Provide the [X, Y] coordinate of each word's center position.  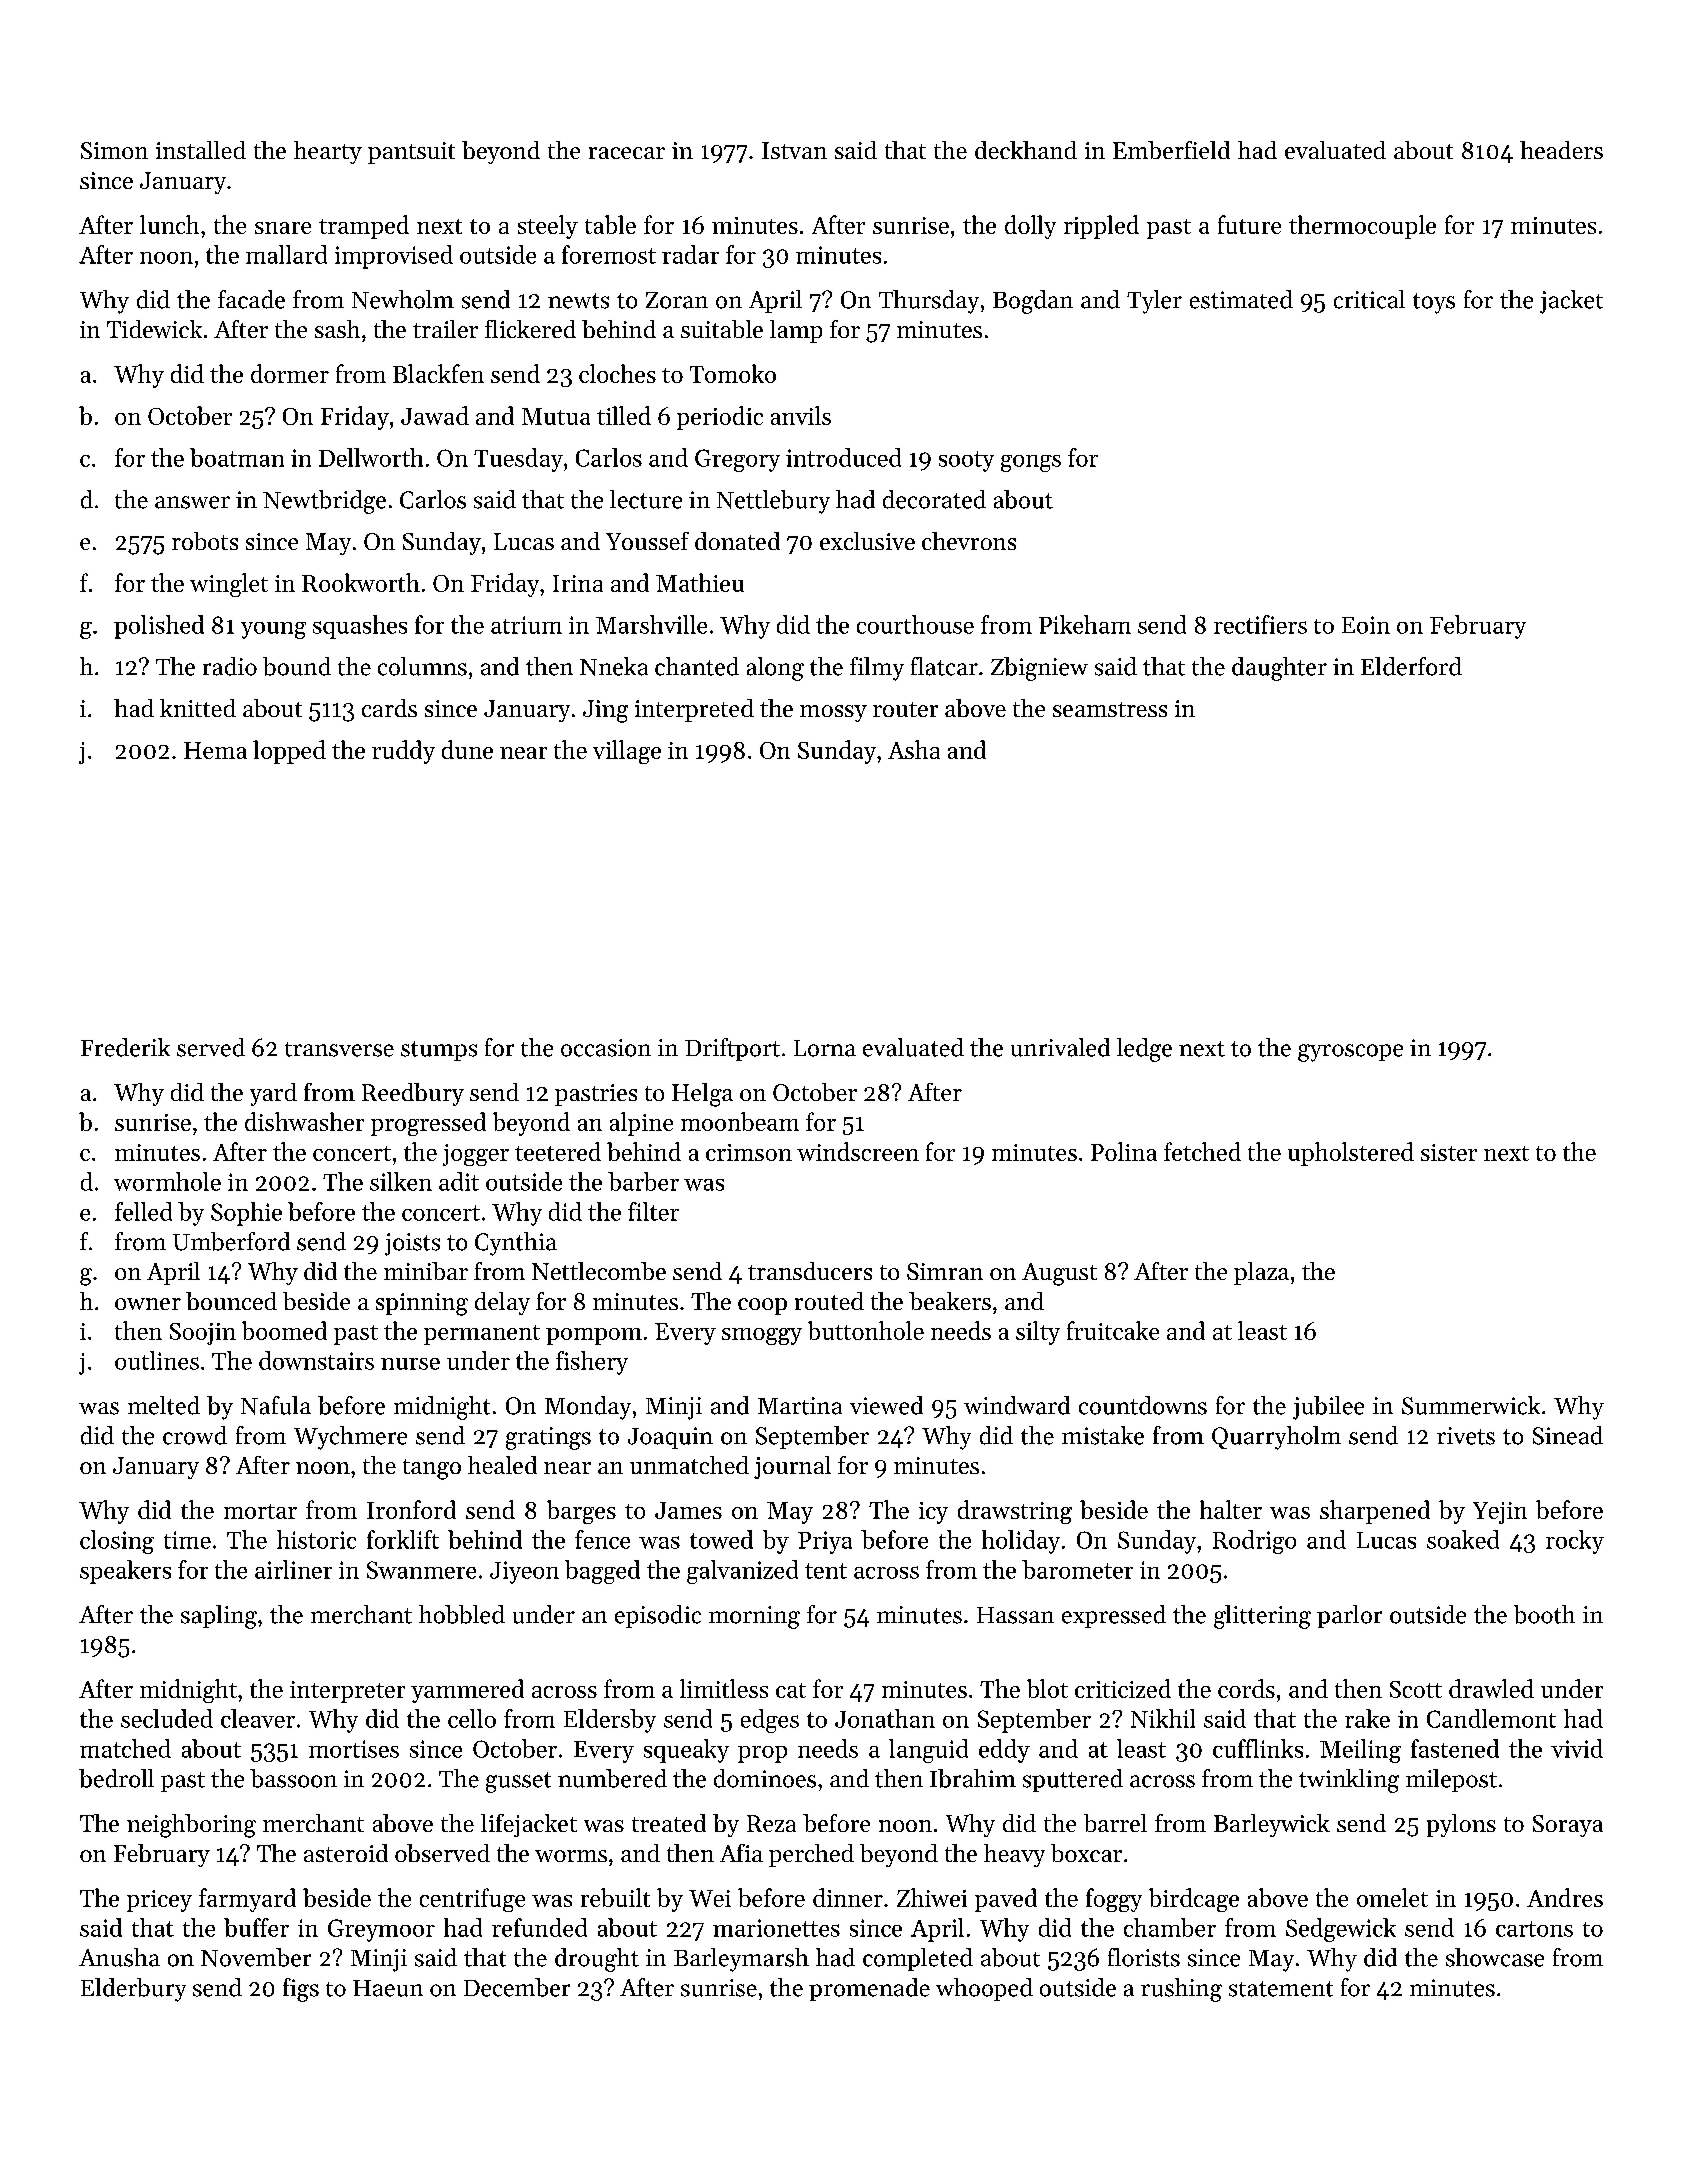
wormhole [167, 1181]
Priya [825, 1542]
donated [737, 541]
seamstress [1110, 709]
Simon [114, 150]
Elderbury [133, 1990]
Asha [914, 749]
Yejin [1500, 1513]
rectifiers [1260, 624]
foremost [609, 254]
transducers [810, 1271]
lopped [289, 752]
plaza [1261, 1273]
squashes [360, 627]
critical [1369, 299]
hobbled [462, 1614]
